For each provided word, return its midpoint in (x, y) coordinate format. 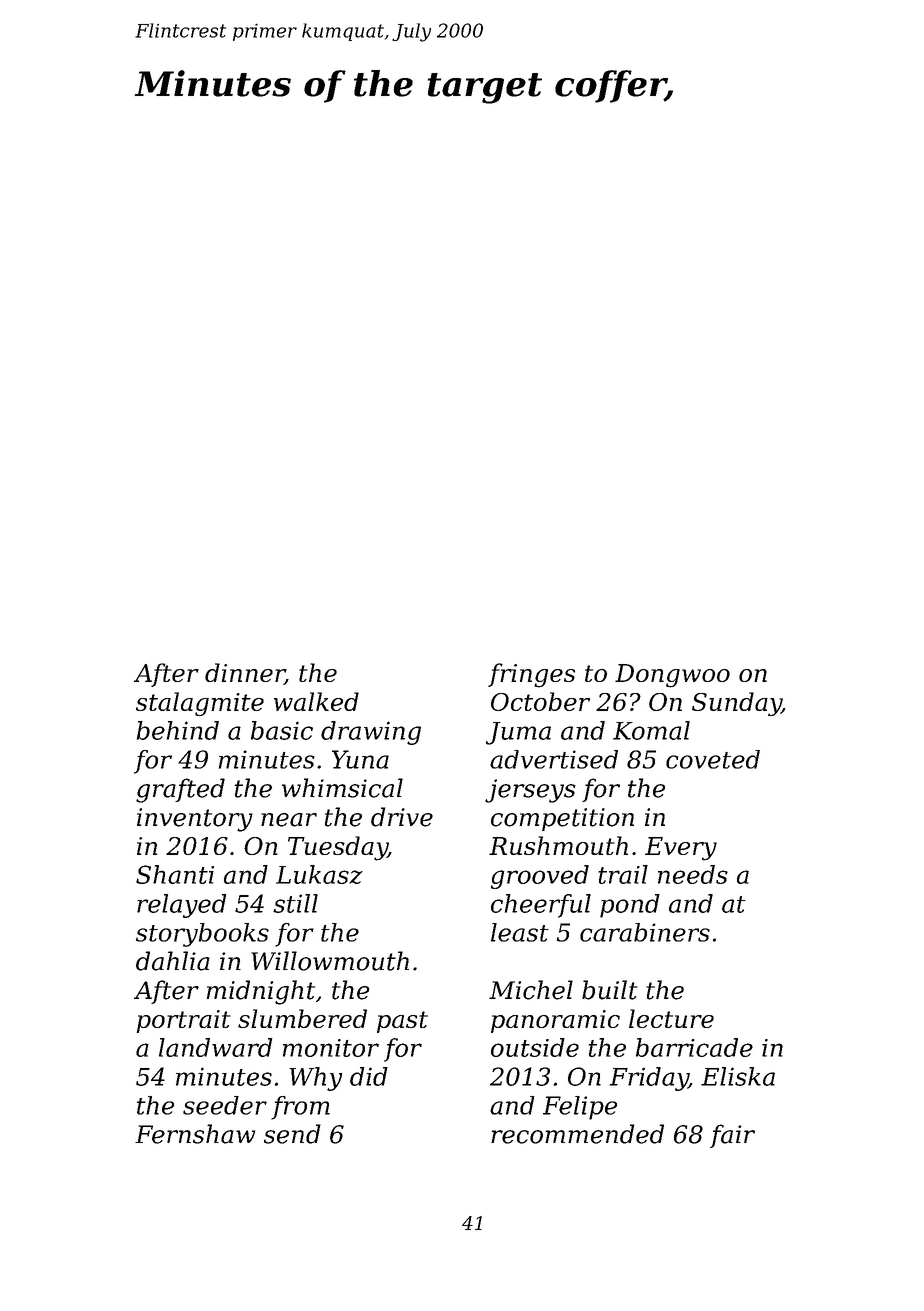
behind (178, 730)
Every (681, 849)
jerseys (530, 791)
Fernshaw (195, 1134)
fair (732, 1136)
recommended (577, 1134)
